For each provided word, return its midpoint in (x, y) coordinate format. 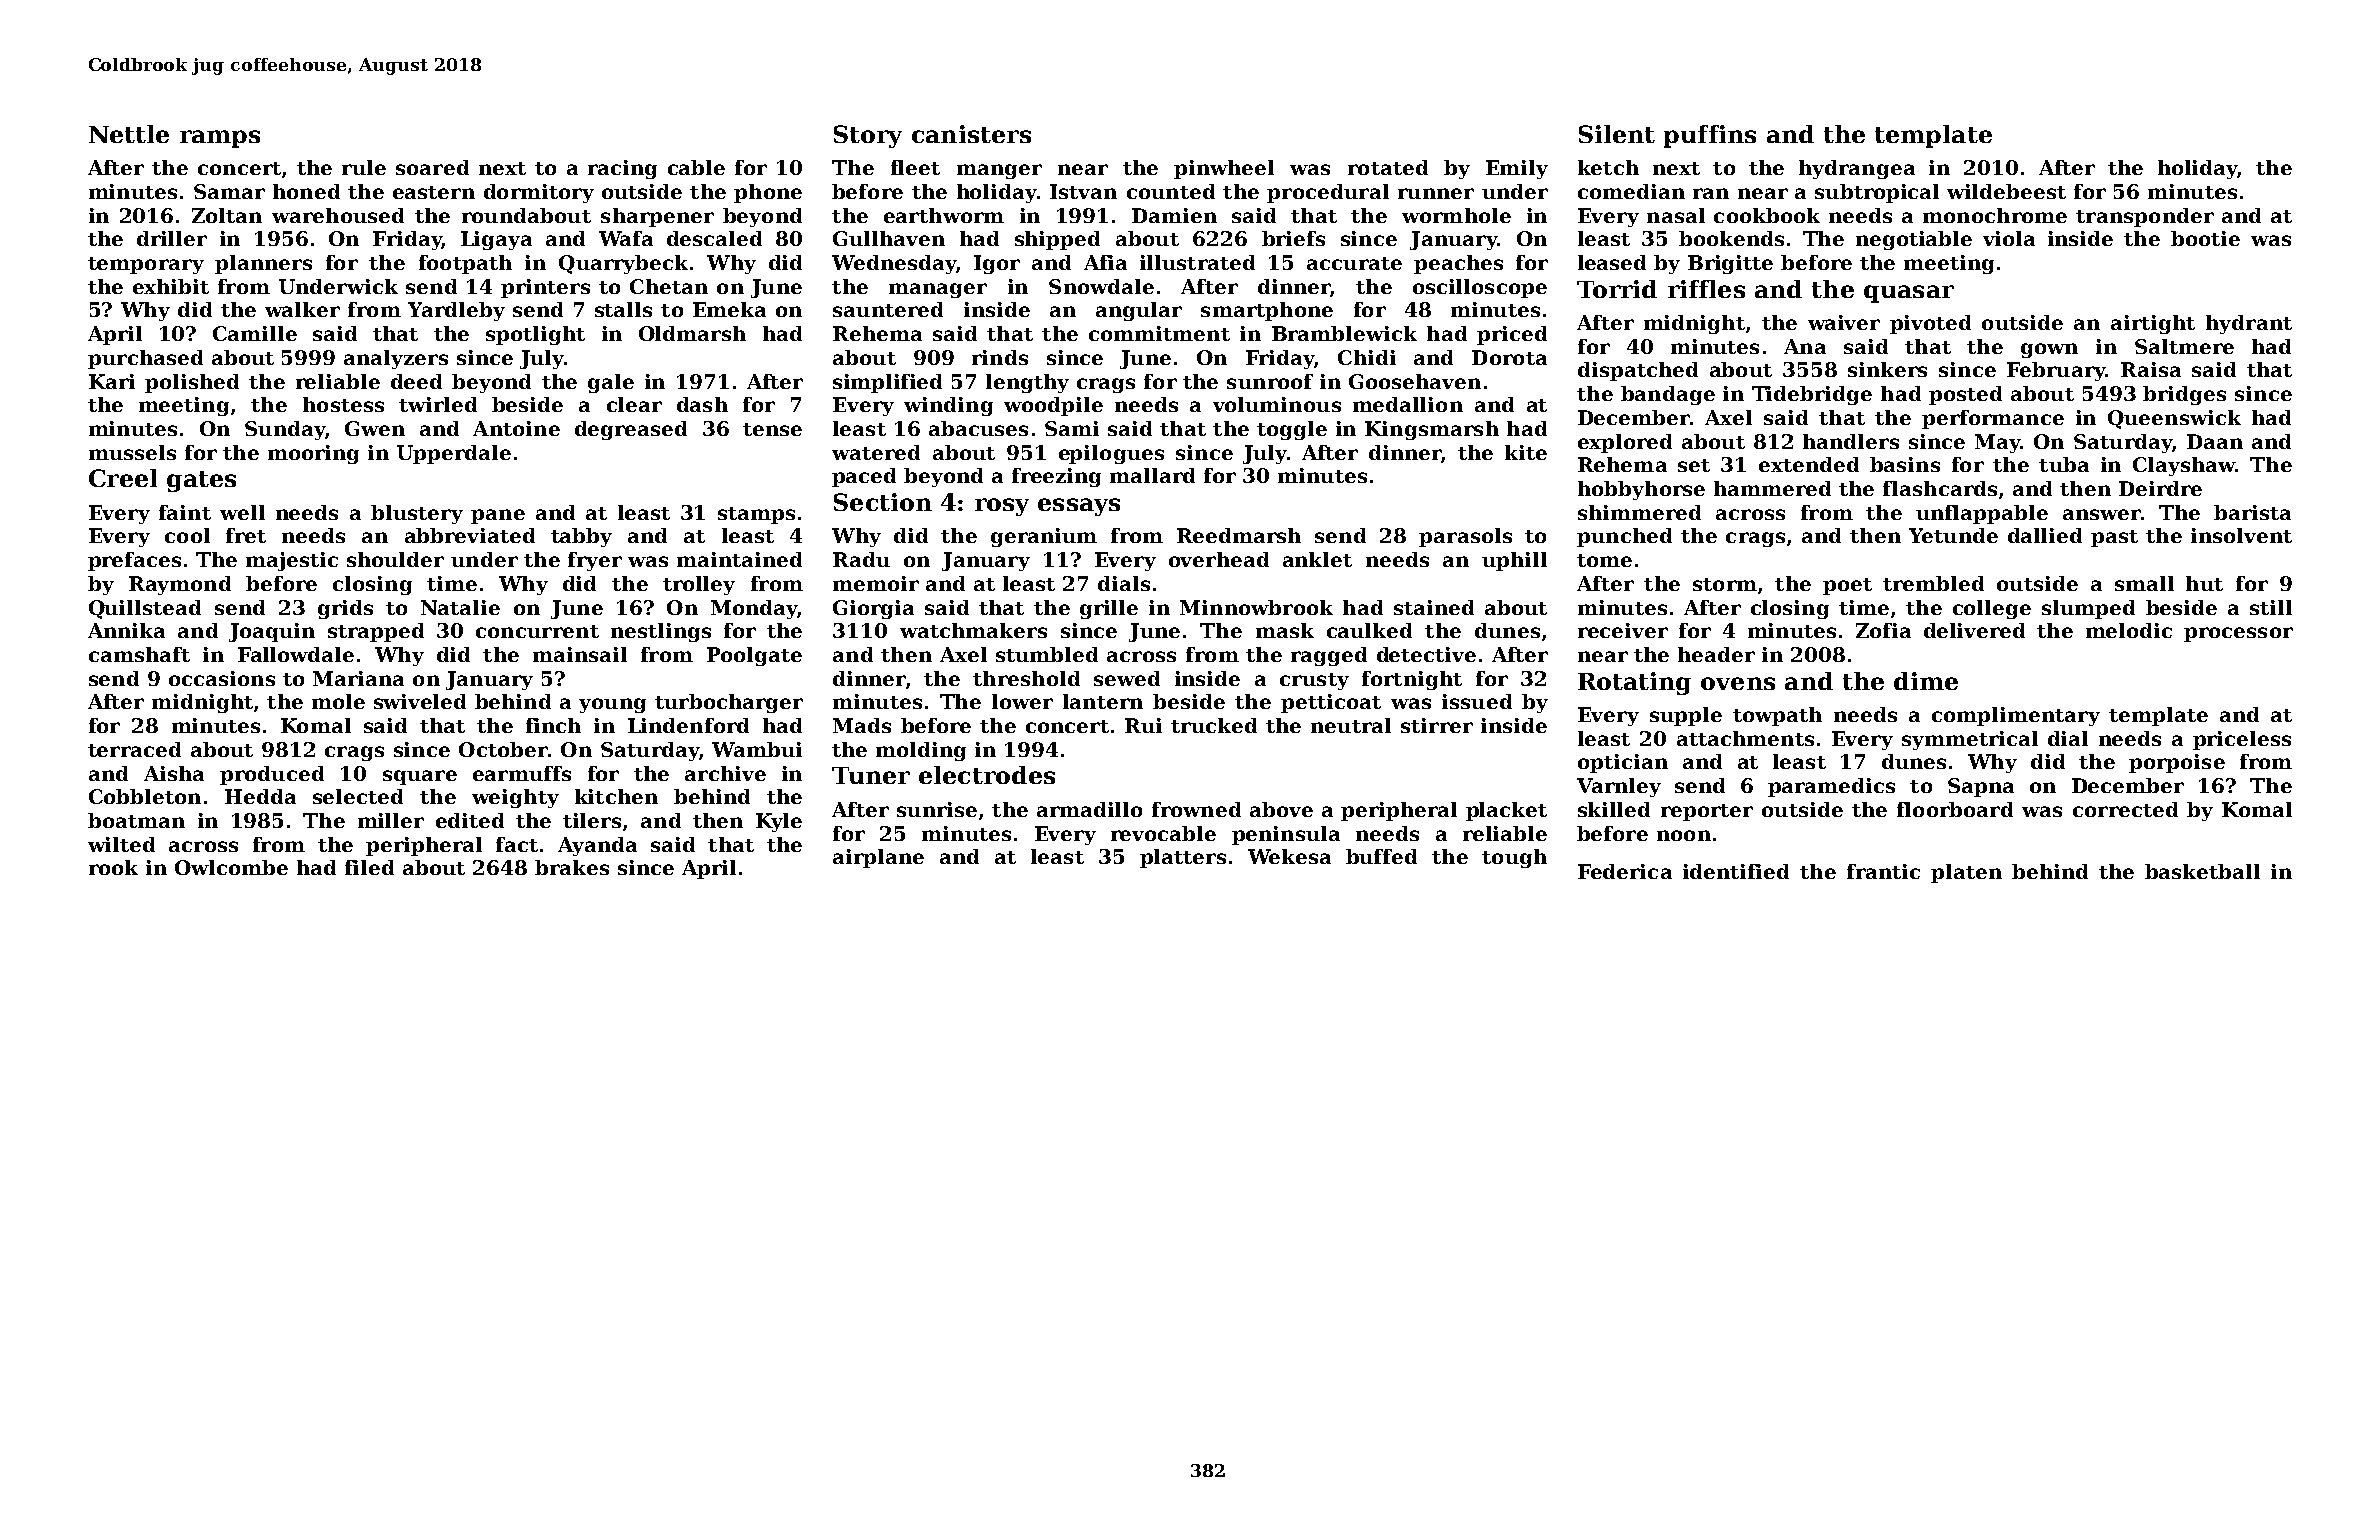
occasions (222, 678)
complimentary (2016, 716)
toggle (1292, 430)
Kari (112, 381)
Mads (862, 725)
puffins (1710, 136)
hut (2204, 583)
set (1694, 465)
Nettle (129, 134)
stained (1434, 607)
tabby (581, 537)
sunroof (1270, 381)
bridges (2184, 395)
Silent (1617, 134)
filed (369, 867)
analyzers (396, 359)
